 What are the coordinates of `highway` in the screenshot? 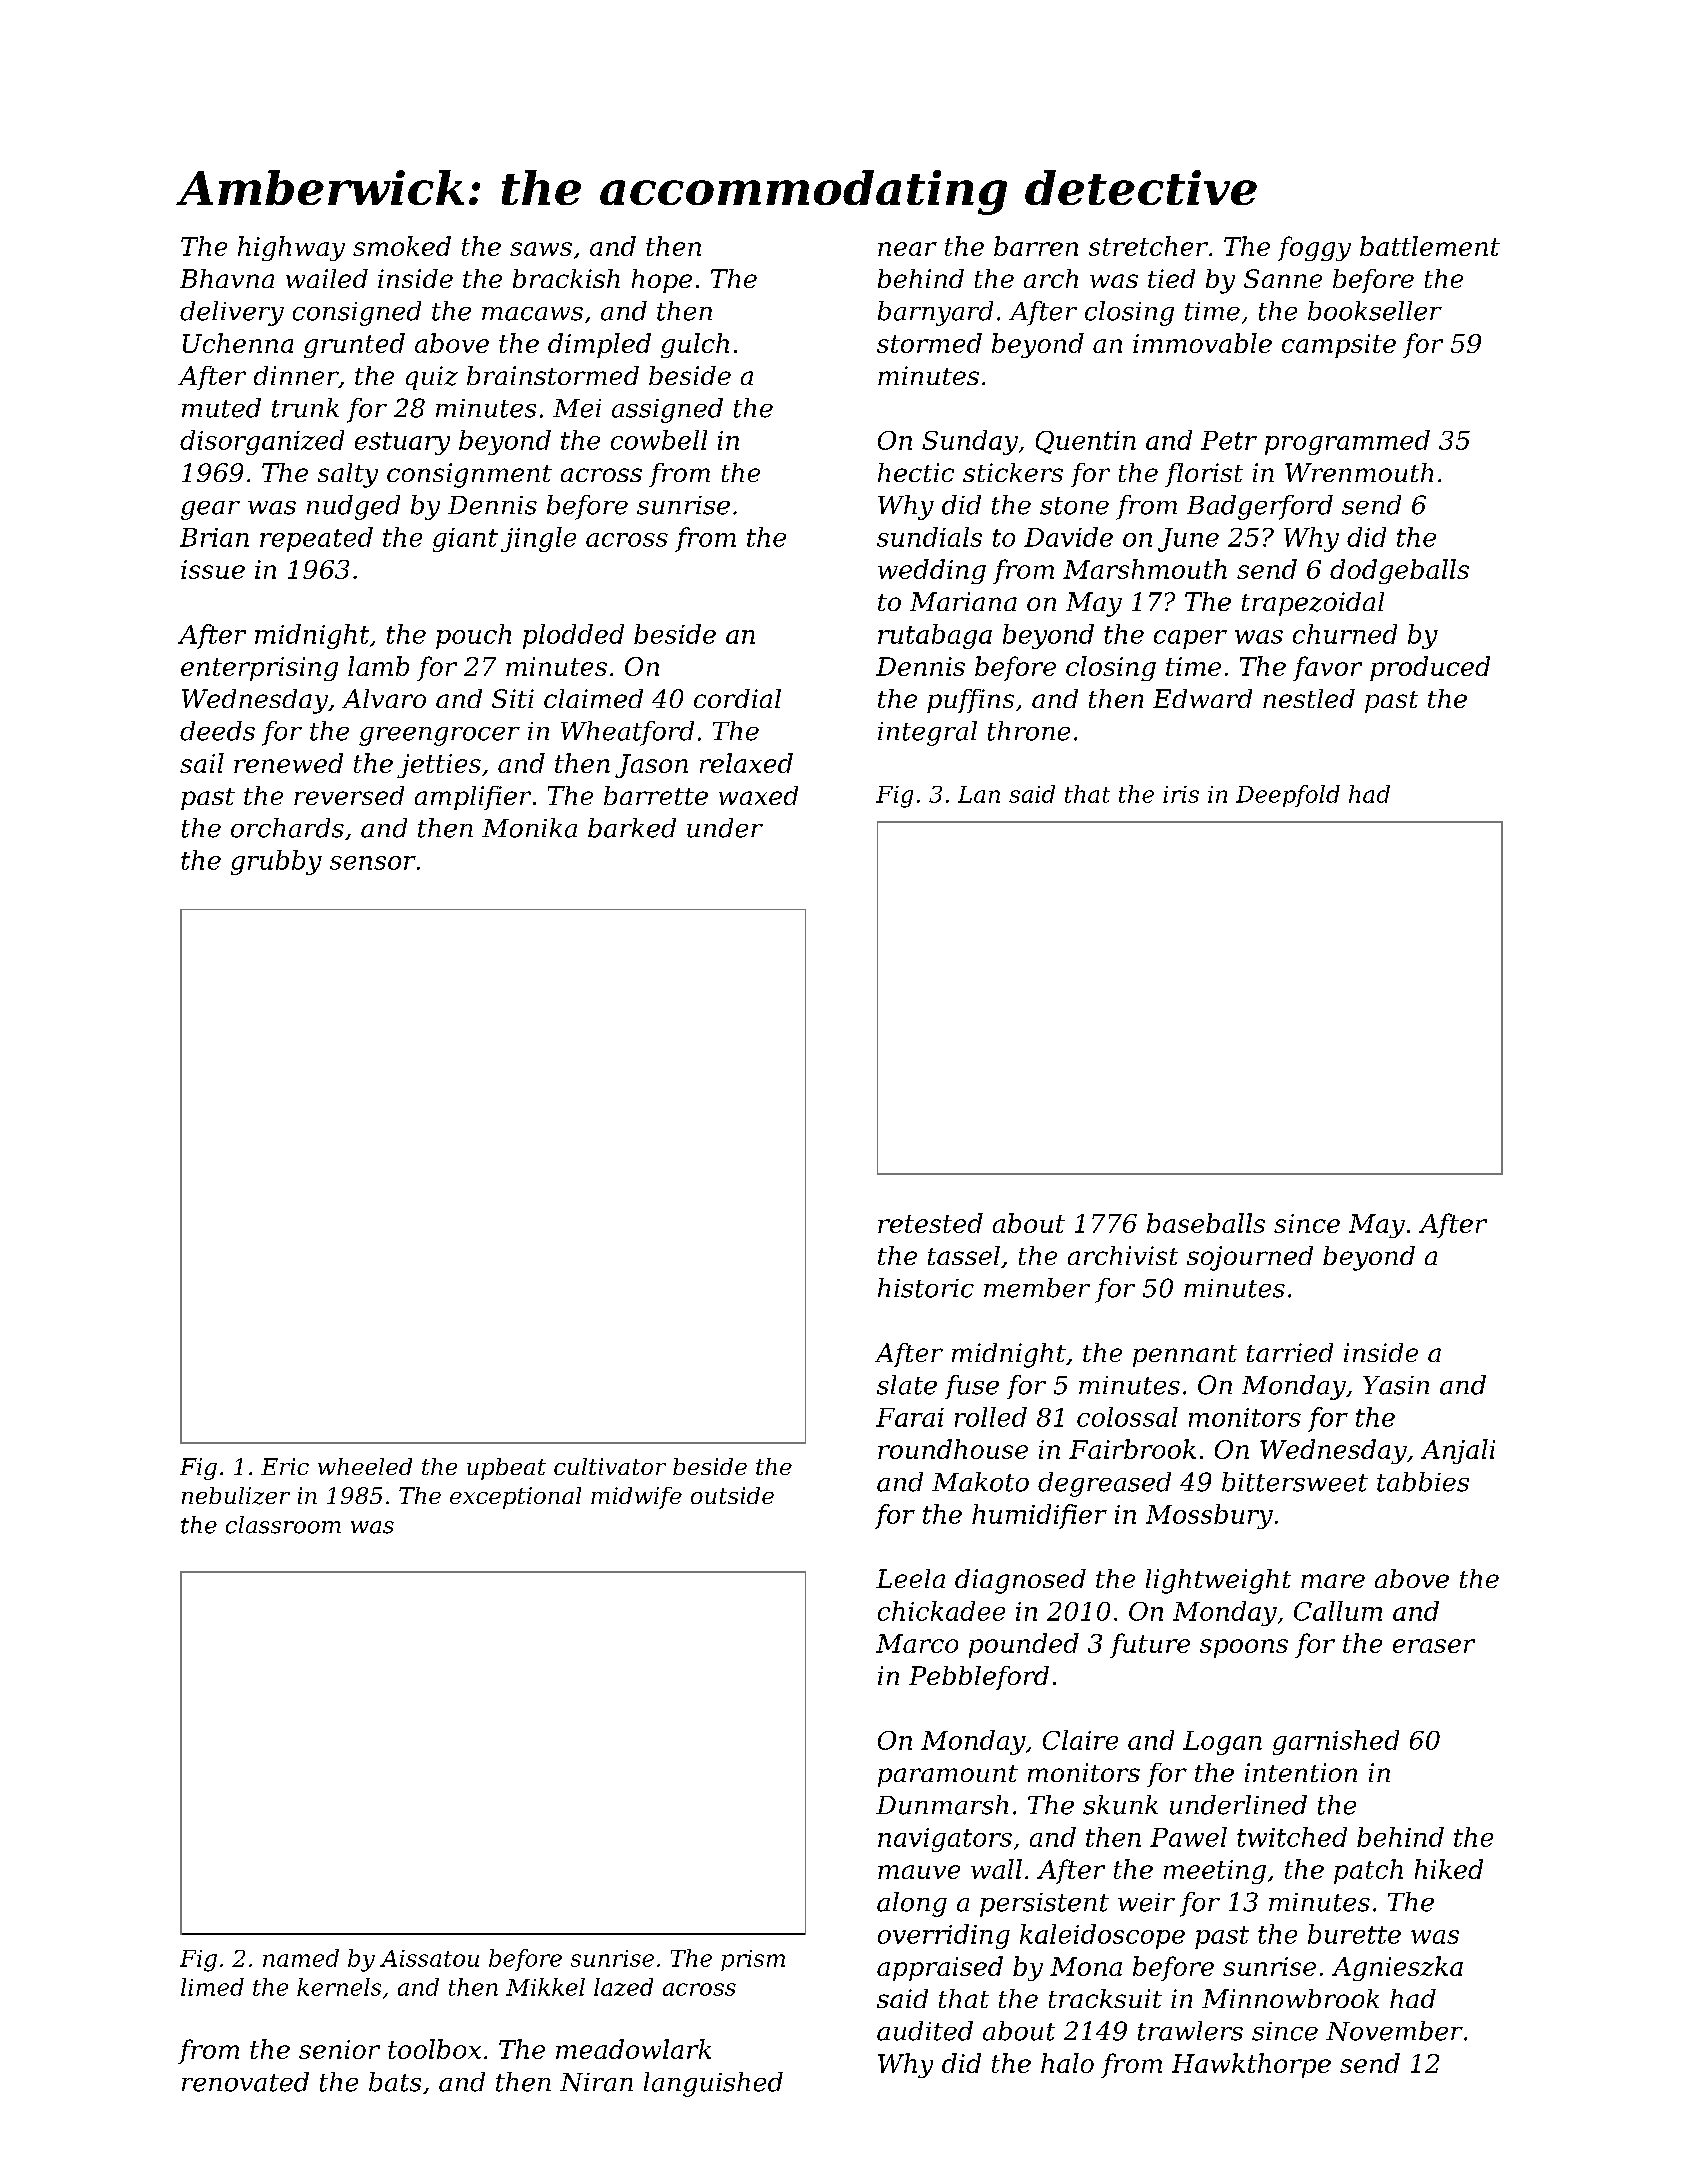 It's located at (291, 248).
